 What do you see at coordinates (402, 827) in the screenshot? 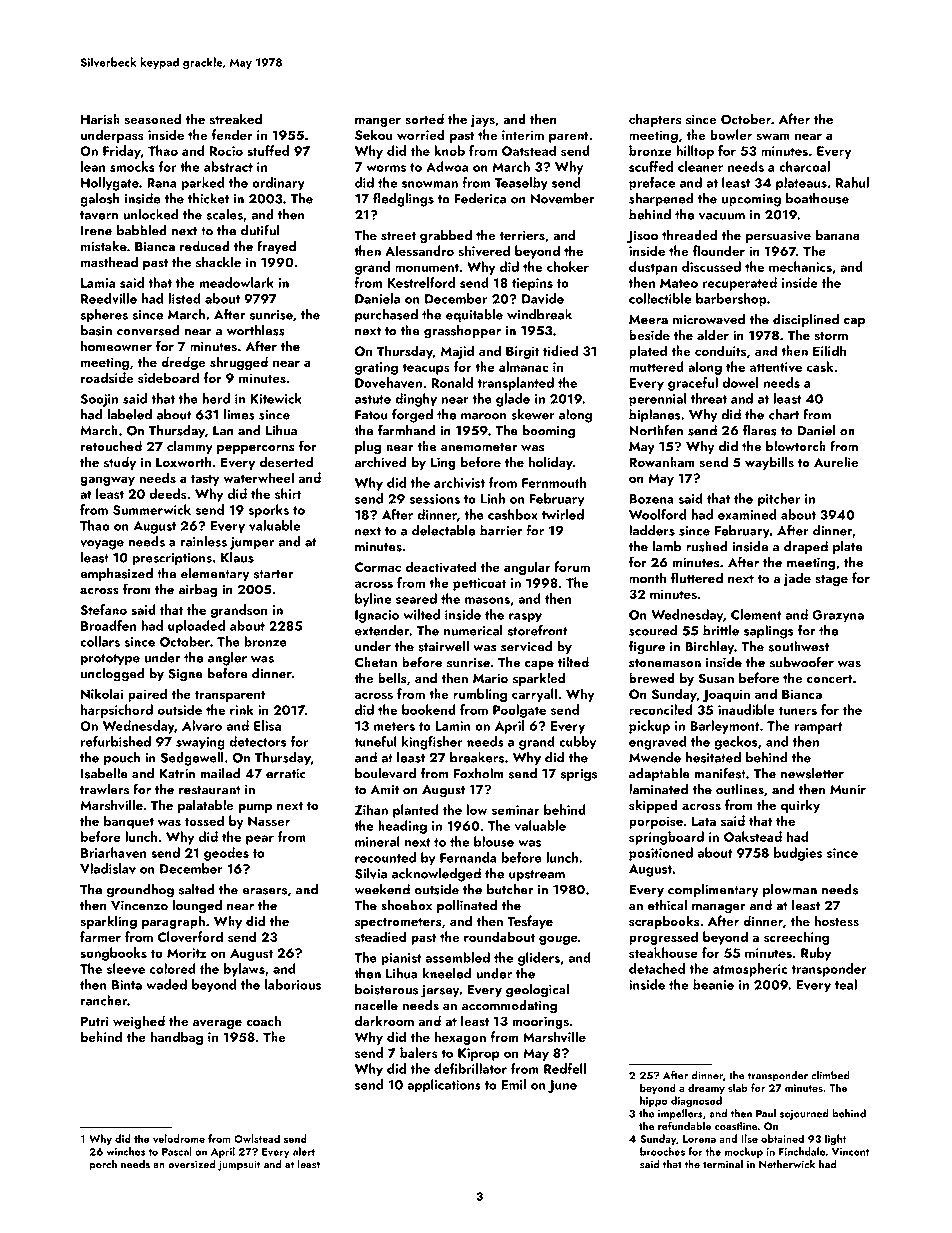
I see `heading` at bounding box center [402, 827].
